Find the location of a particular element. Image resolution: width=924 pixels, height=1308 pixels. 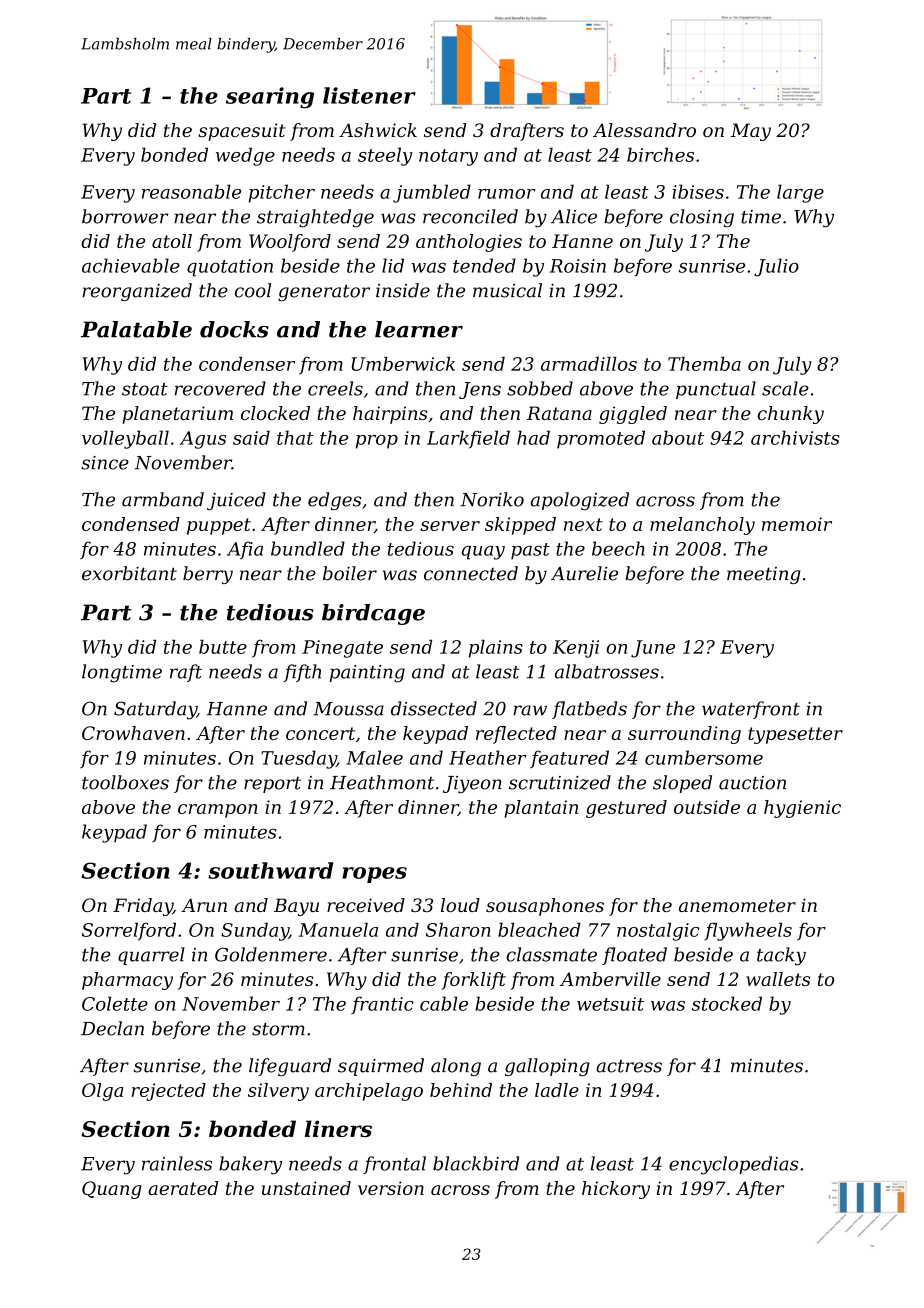

Moussa is located at coordinates (348, 709).
